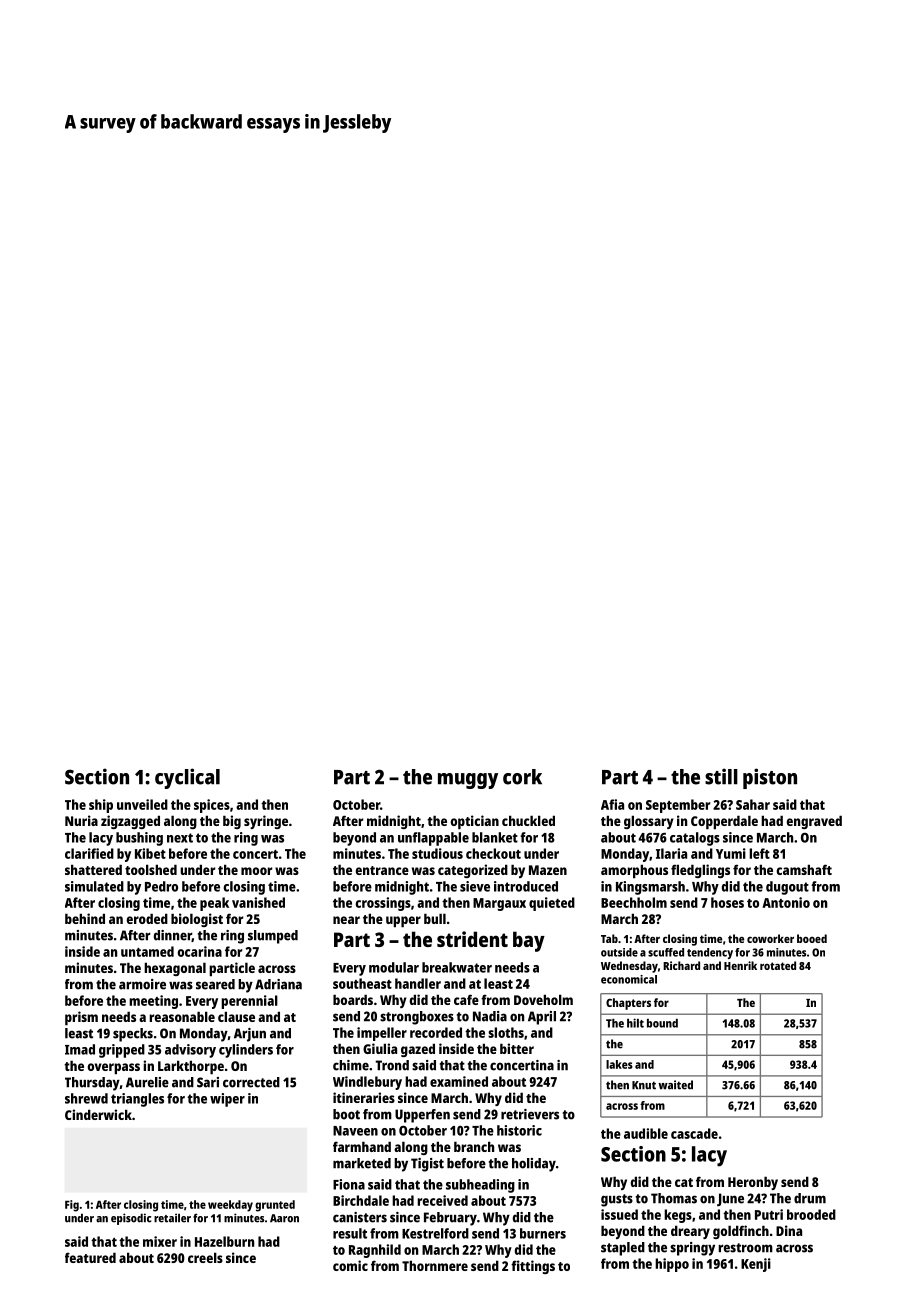  Describe the element at coordinates (459, 1081) in the document. I see `examined` at that location.
